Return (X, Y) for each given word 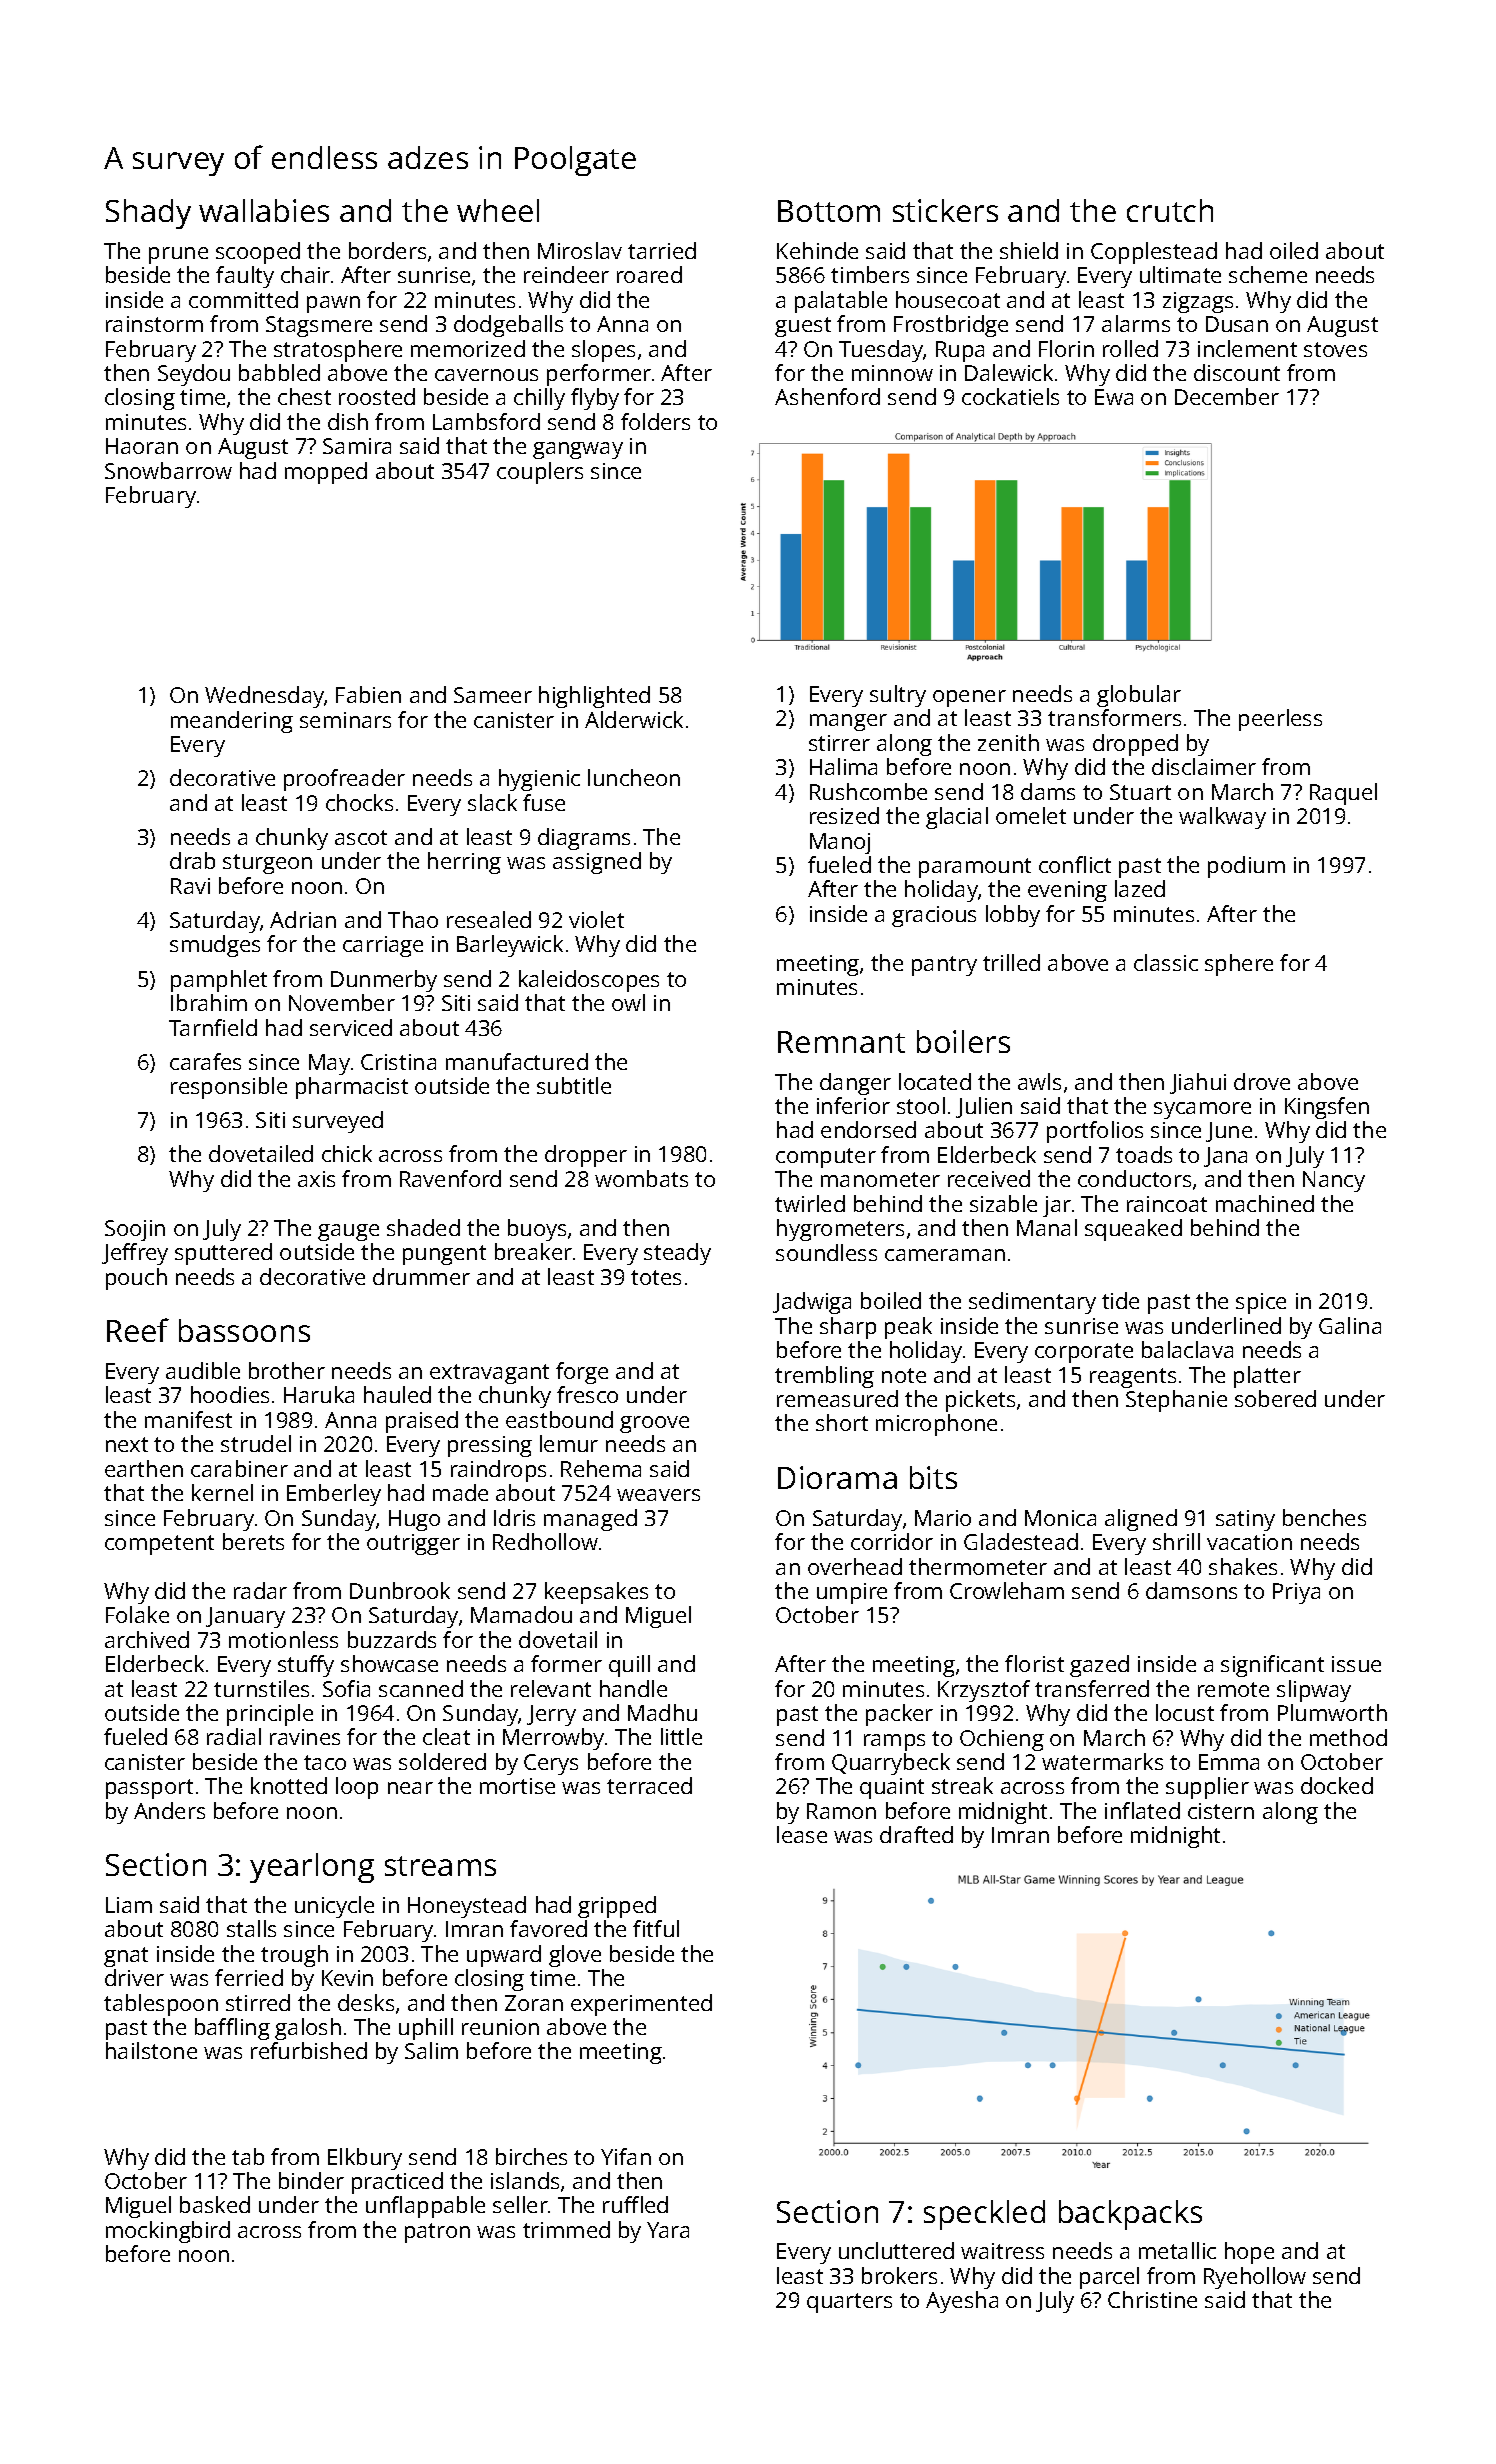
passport (149, 1789)
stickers (945, 210)
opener (969, 698)
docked (1337, 1785)
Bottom (829, 211)
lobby (1013, 916)
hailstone (151, 2050)
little (681, 1736)
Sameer (493, 695)
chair (305, 274)
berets (253, 1541)
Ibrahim (209, 1002)
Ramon (841, 1811)
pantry (944, 966)
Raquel (1343, 794)
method (1348, 1737)
